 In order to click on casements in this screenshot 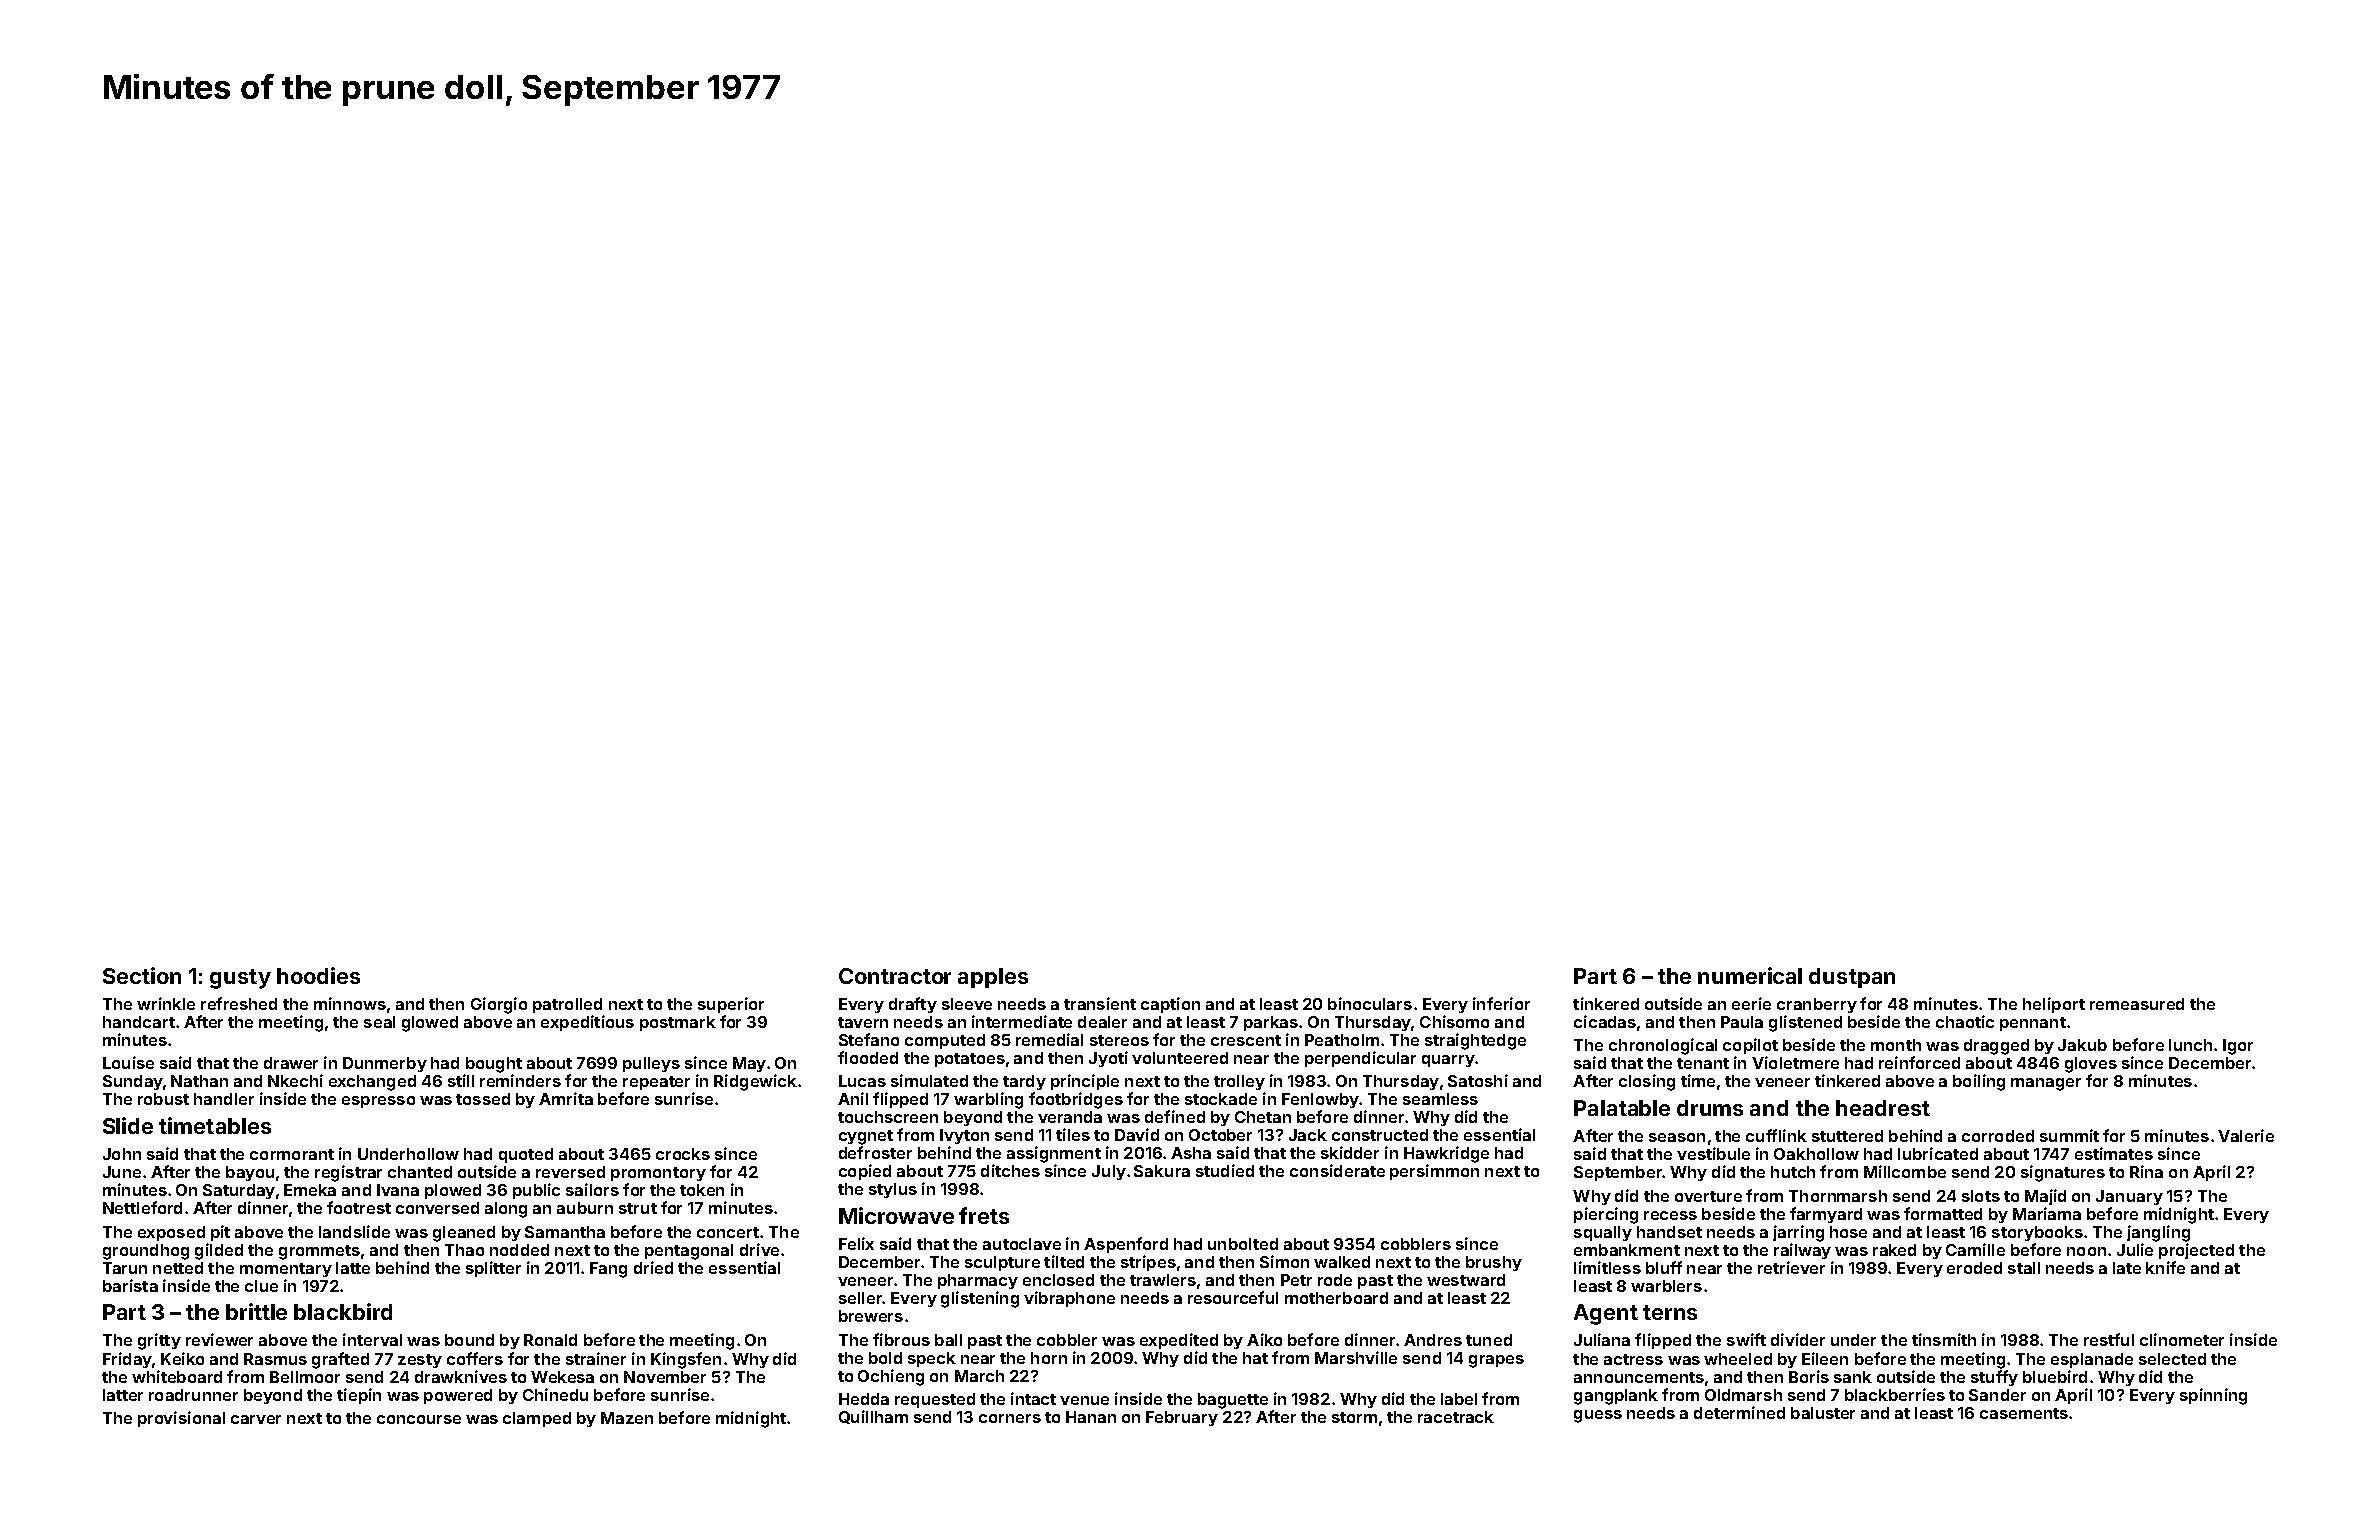, I will do `click(2024, 1413)`.
